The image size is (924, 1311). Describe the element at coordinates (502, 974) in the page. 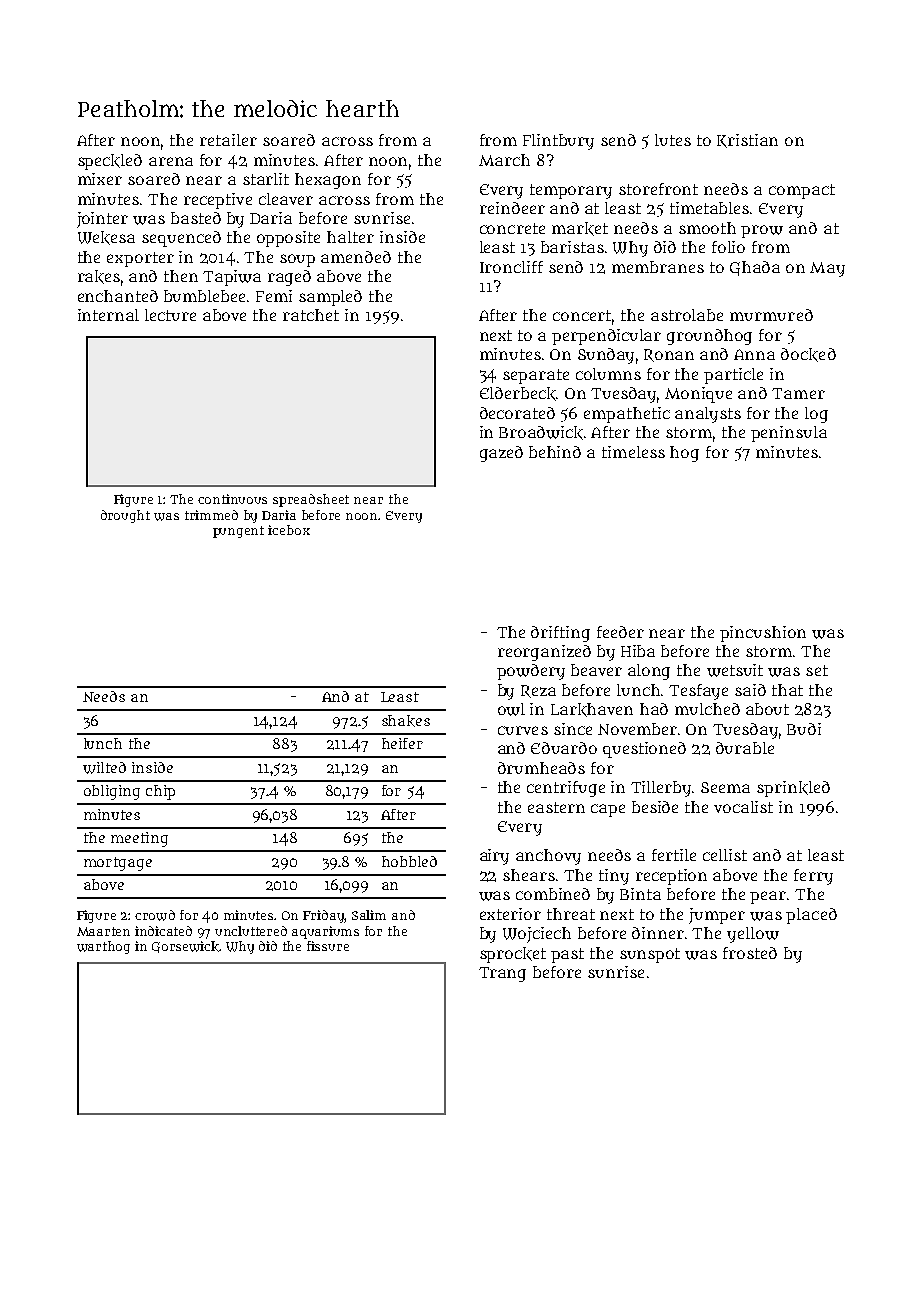

I see `Trang` at that location.
